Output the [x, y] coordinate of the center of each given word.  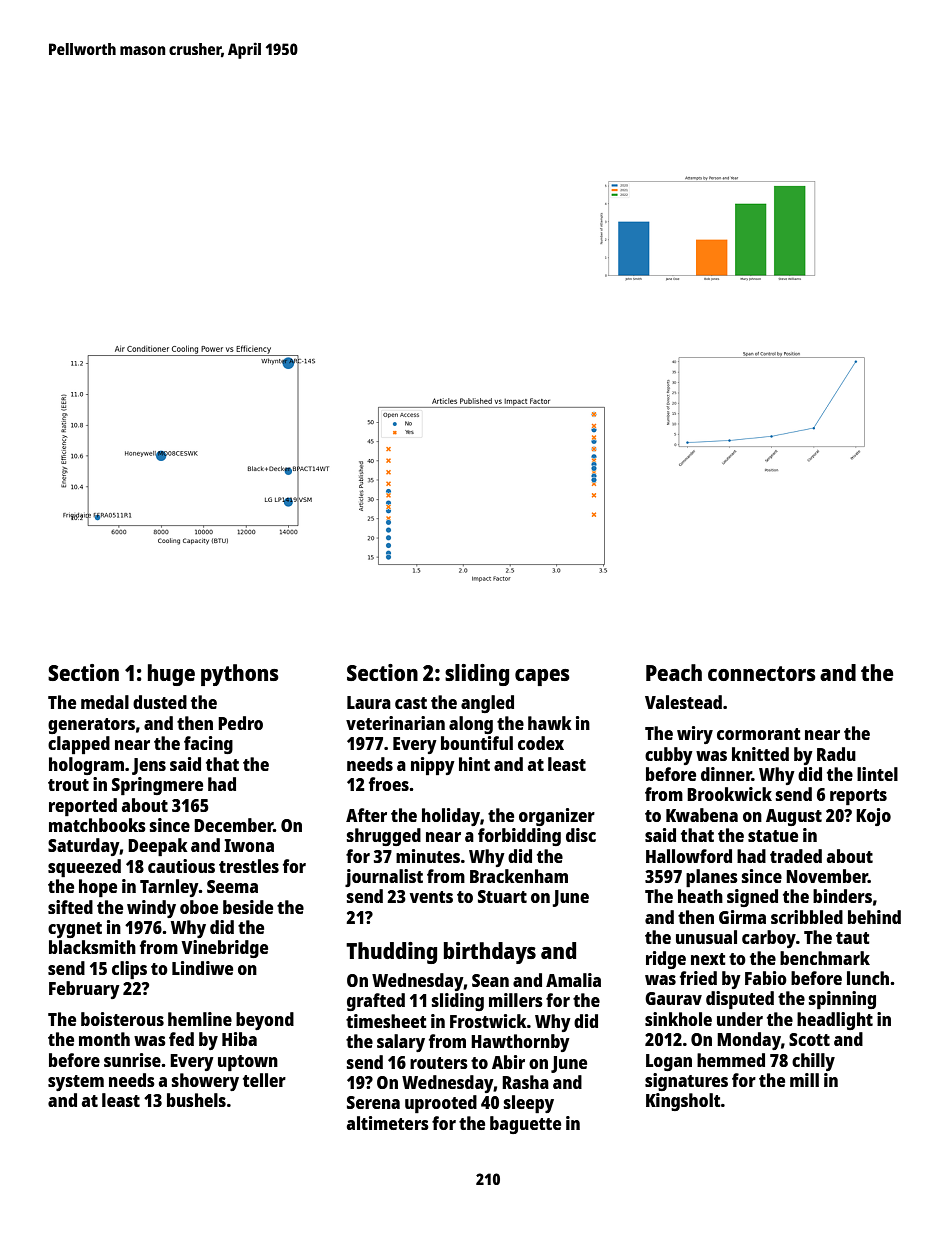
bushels [196, 1100]
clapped [79, 745]
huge [171, 675]
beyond [265, 1021]
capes [542, 677]
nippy [433, 766]
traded [796, 856]
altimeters [388, 1123]
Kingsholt [683, 1102]
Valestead [683, 702]
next [708, 959]
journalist [384, 878]
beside [248, 907]
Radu [836, 754]
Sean [490, 980]
